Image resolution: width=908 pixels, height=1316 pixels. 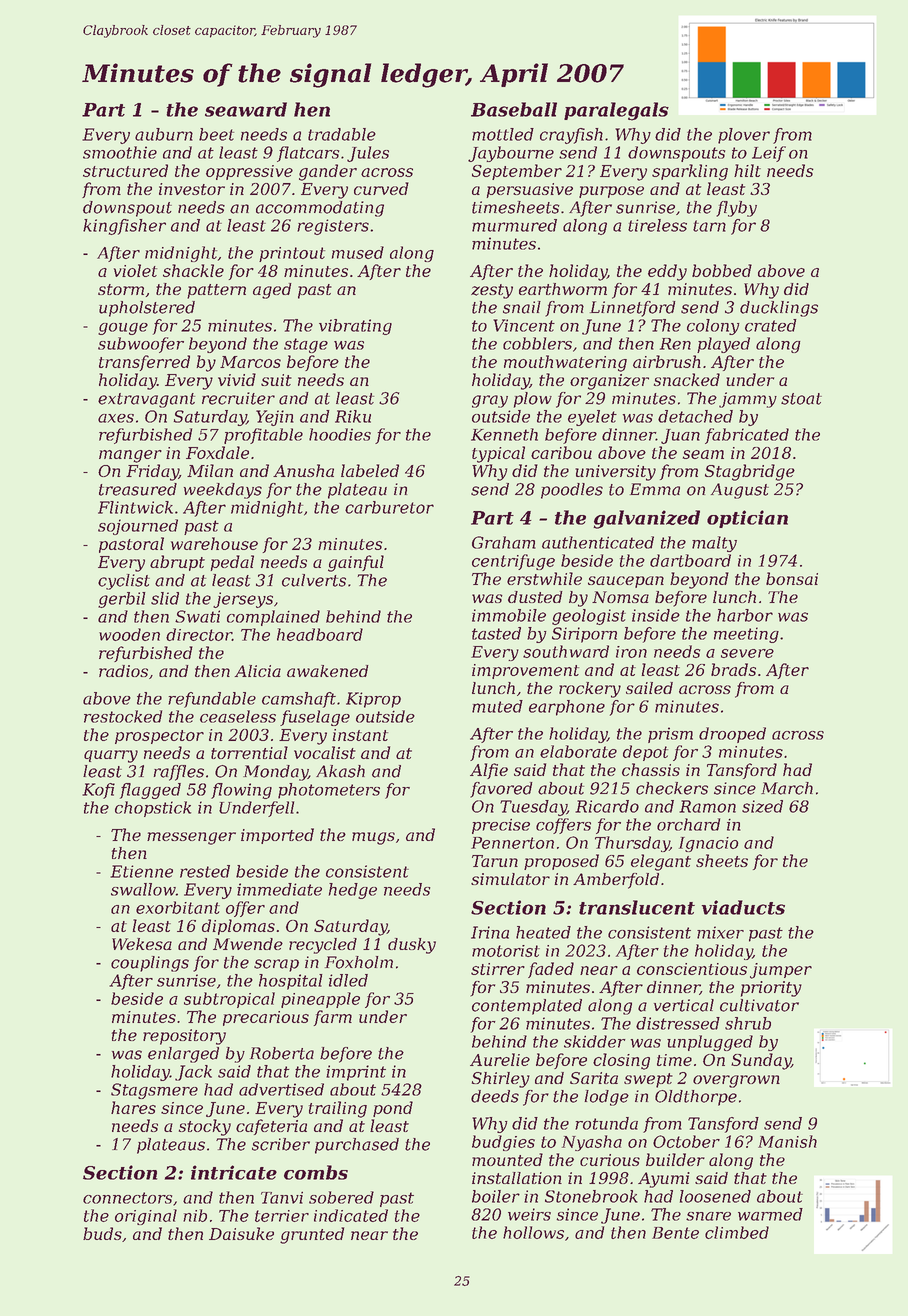 What do you see at coordinates (675, 1233) in the page?
I see `Bente` at bounding box center [675, 1233].
